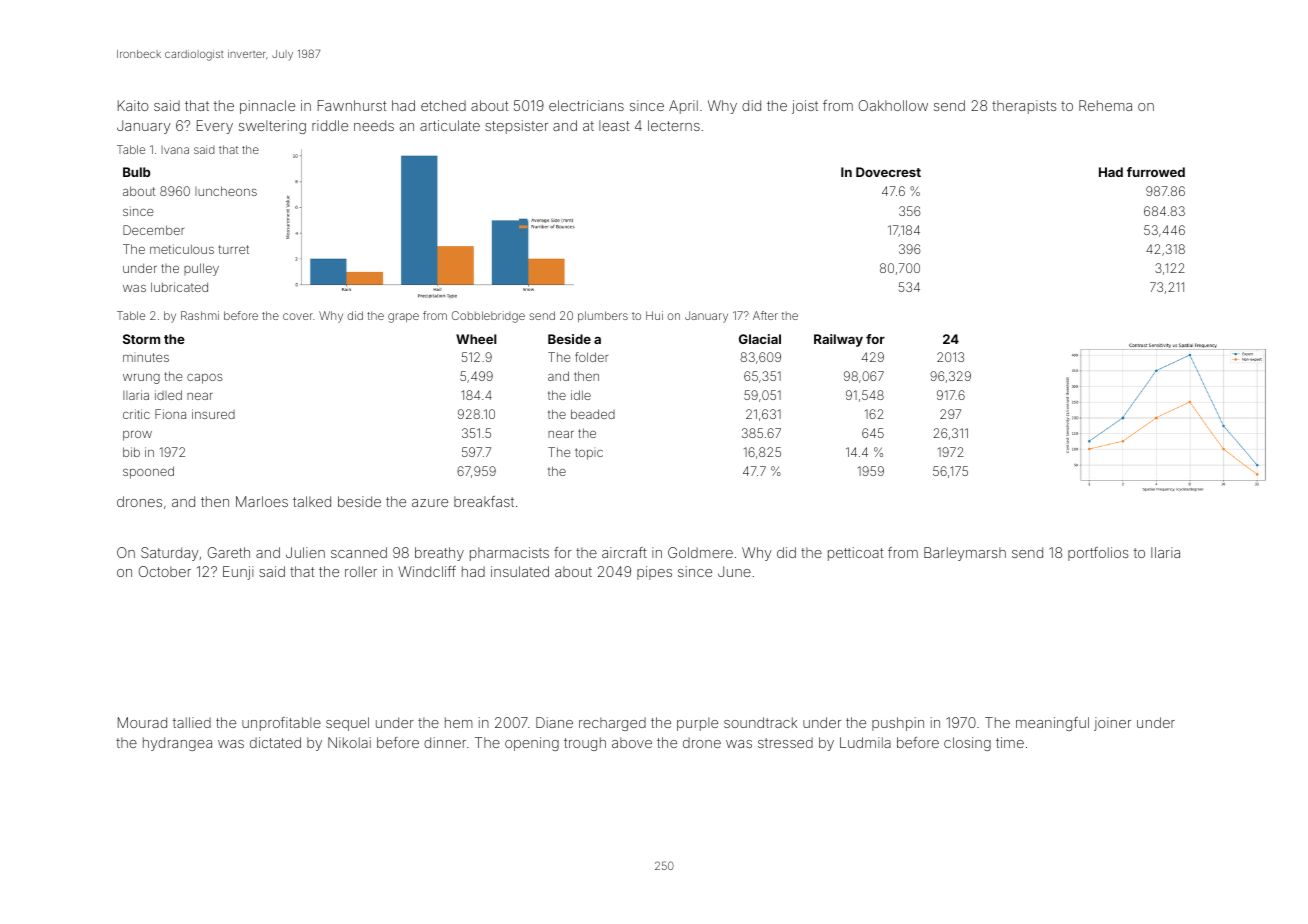 The height and width of the document is (924, 1308). I want to click on Barleymarsh, so click(965, 554).
